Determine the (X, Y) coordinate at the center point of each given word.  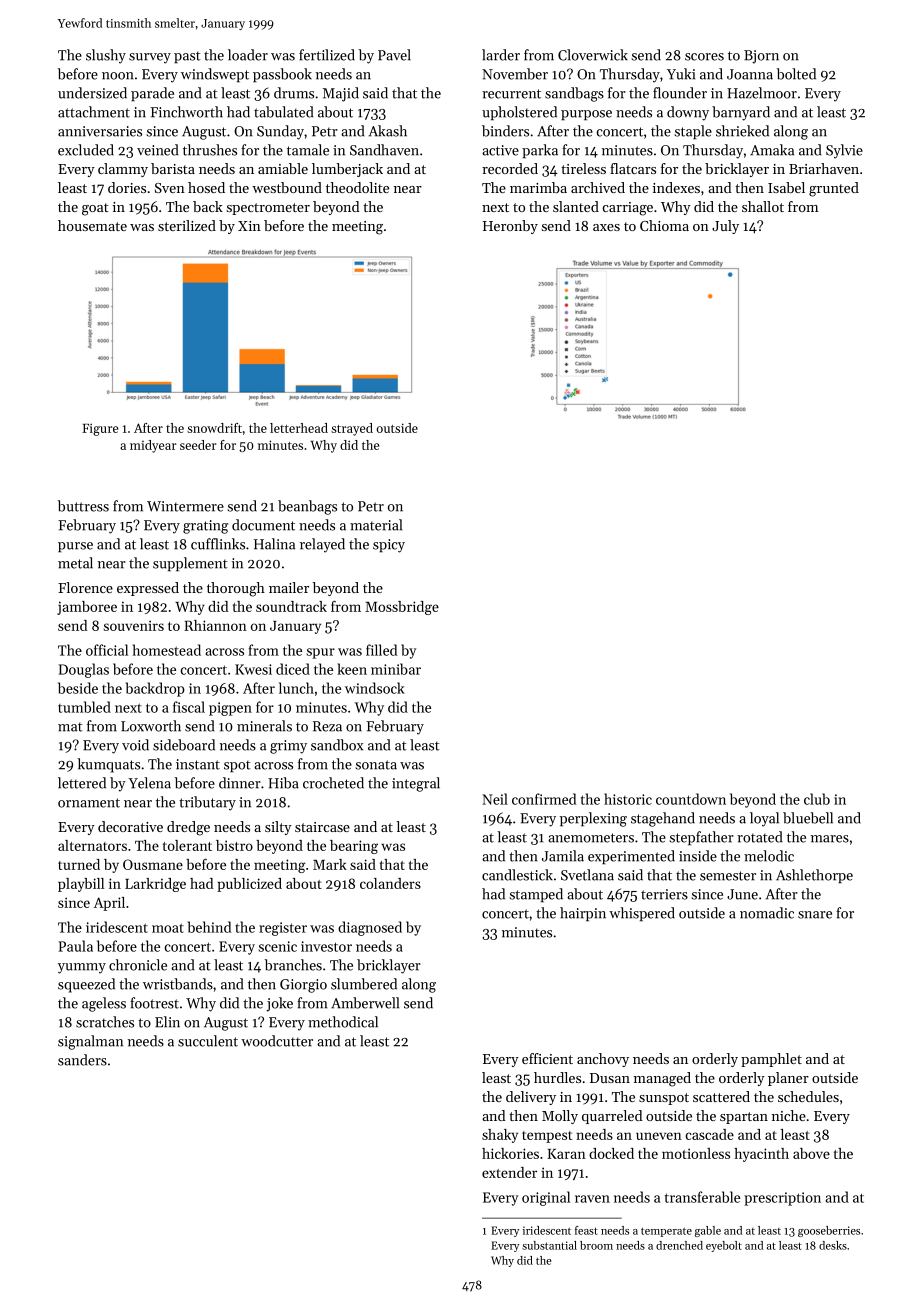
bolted (796, 74)
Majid (341, 94)
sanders (82, 1060)
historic (628, 799)
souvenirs (134, 625)
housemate (92, 225)
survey (150, 58)
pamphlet (771, 1060)
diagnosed (370, 928)
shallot (763, 206)
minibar (396, 669)
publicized (249, 885)
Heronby (510, 227)
